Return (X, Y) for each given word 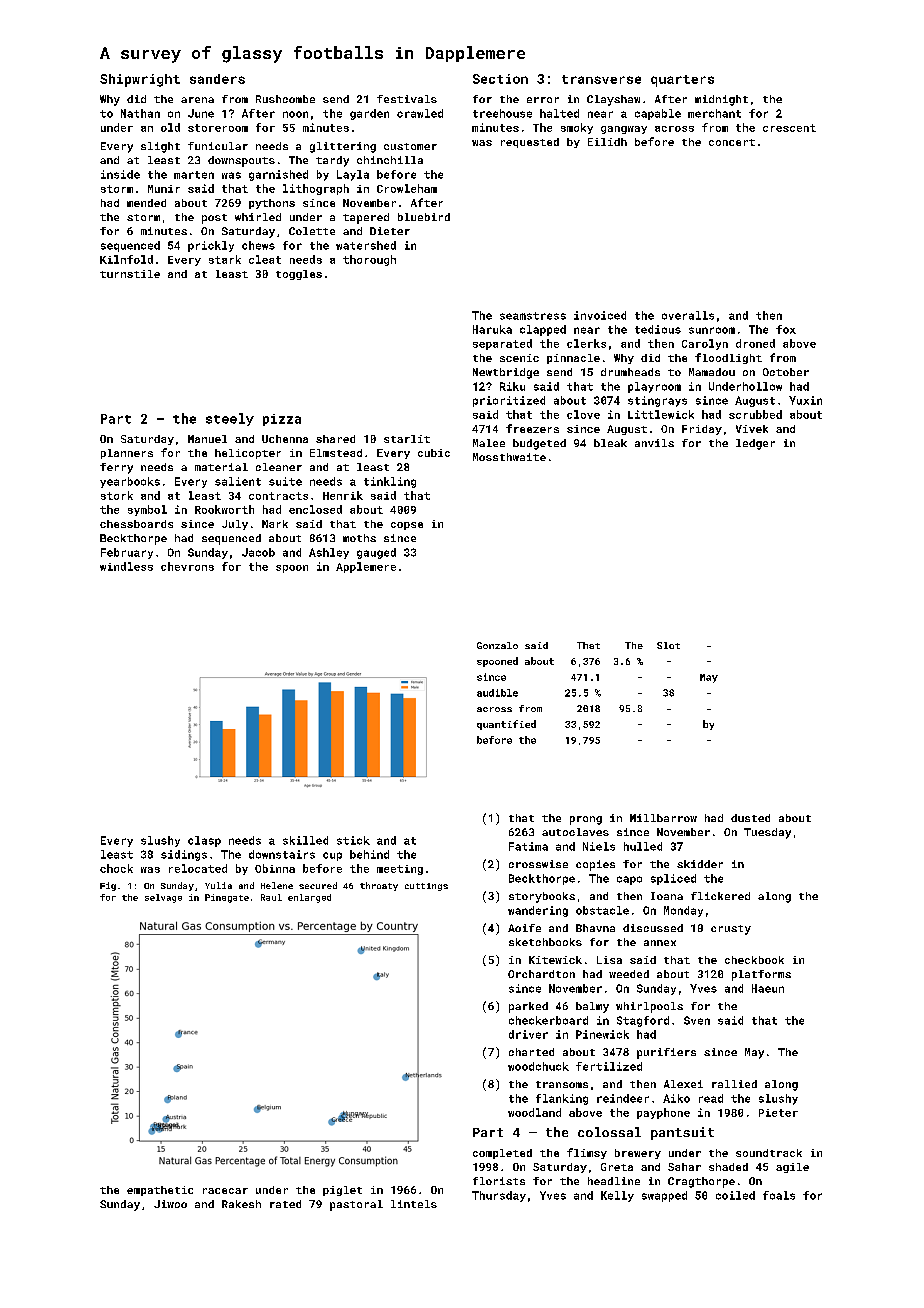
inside (120, 174)
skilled (305, 840)
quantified (506, 725)
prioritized (509, 401)
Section (500, 79)
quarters (682, 81)
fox (786, 329)
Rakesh (241, 1204)
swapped (664, 1196)
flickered (720, 896)
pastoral (356, 1205)
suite (285, 481)
